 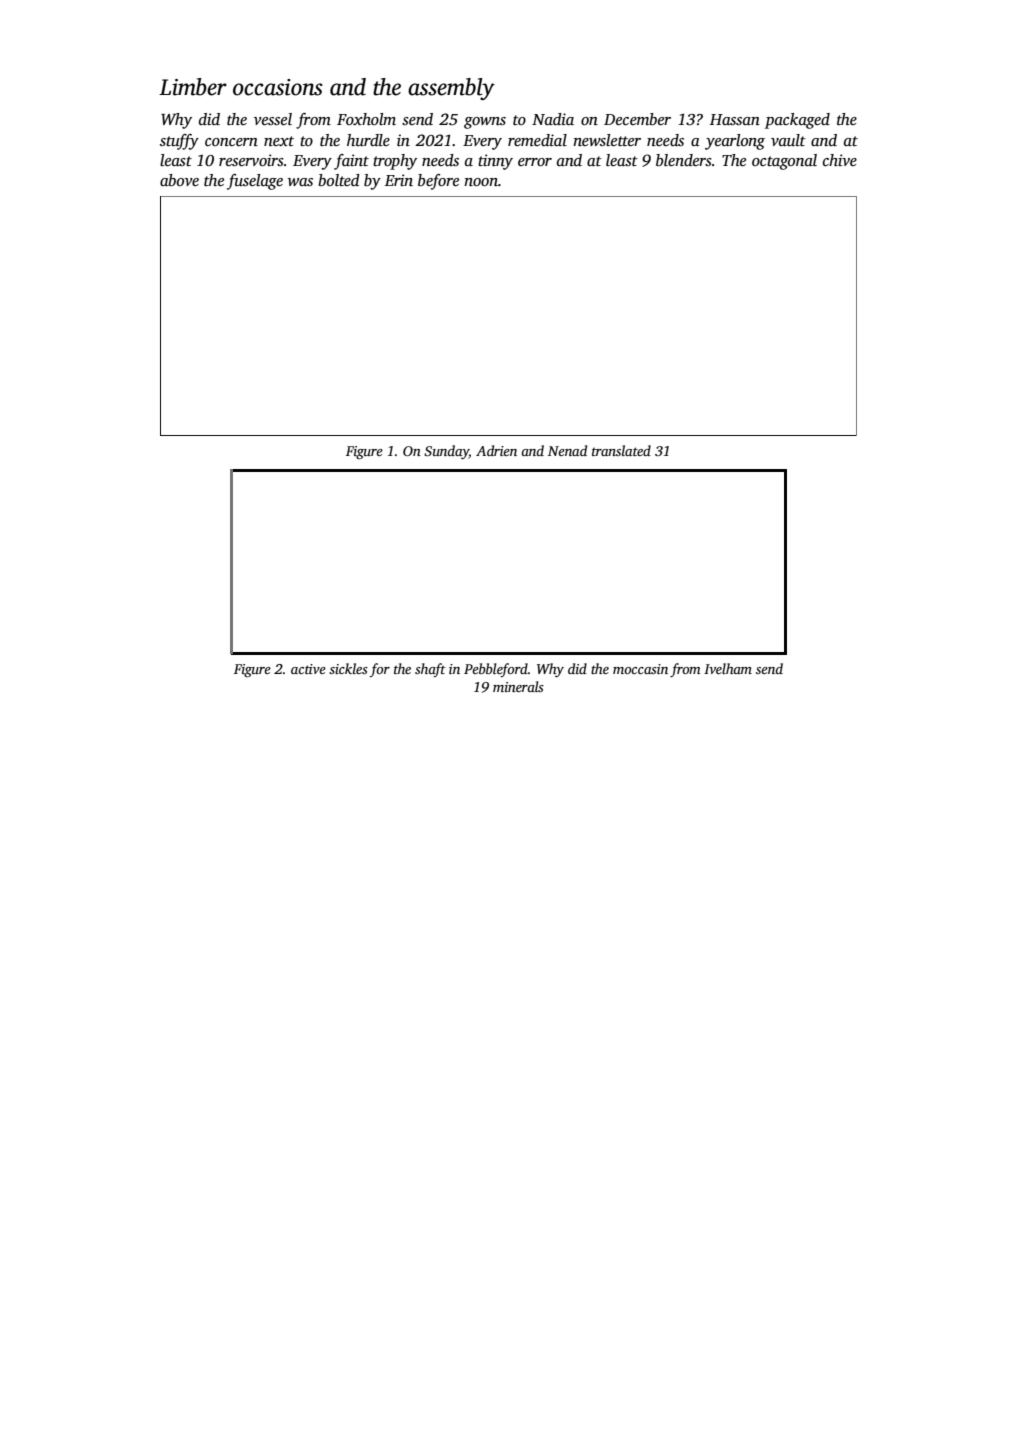 I want to click on minerals, so click(x=518, y=686).
